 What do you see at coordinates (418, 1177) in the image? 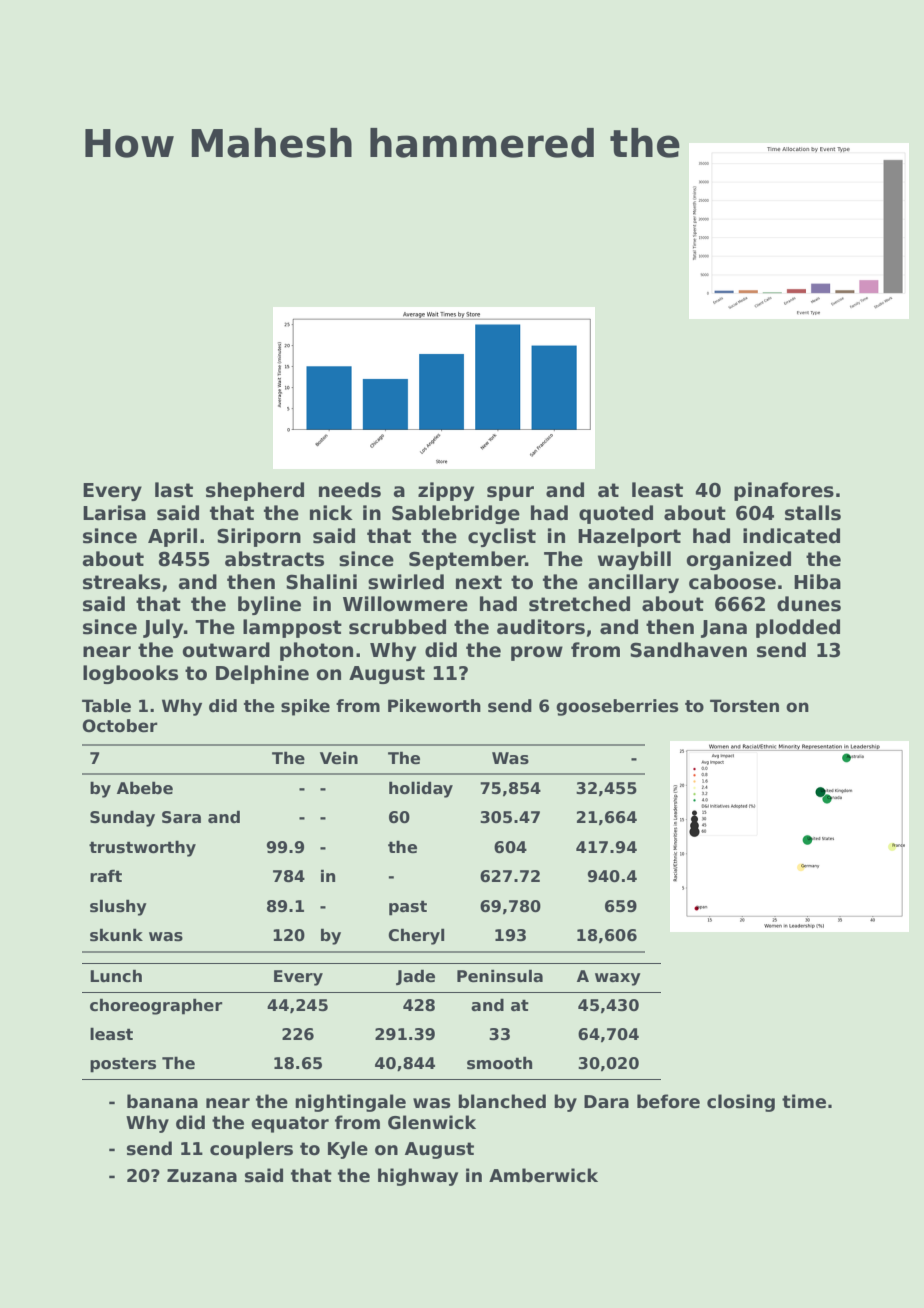
I see `highway` at bounding box center [418, 1177].
